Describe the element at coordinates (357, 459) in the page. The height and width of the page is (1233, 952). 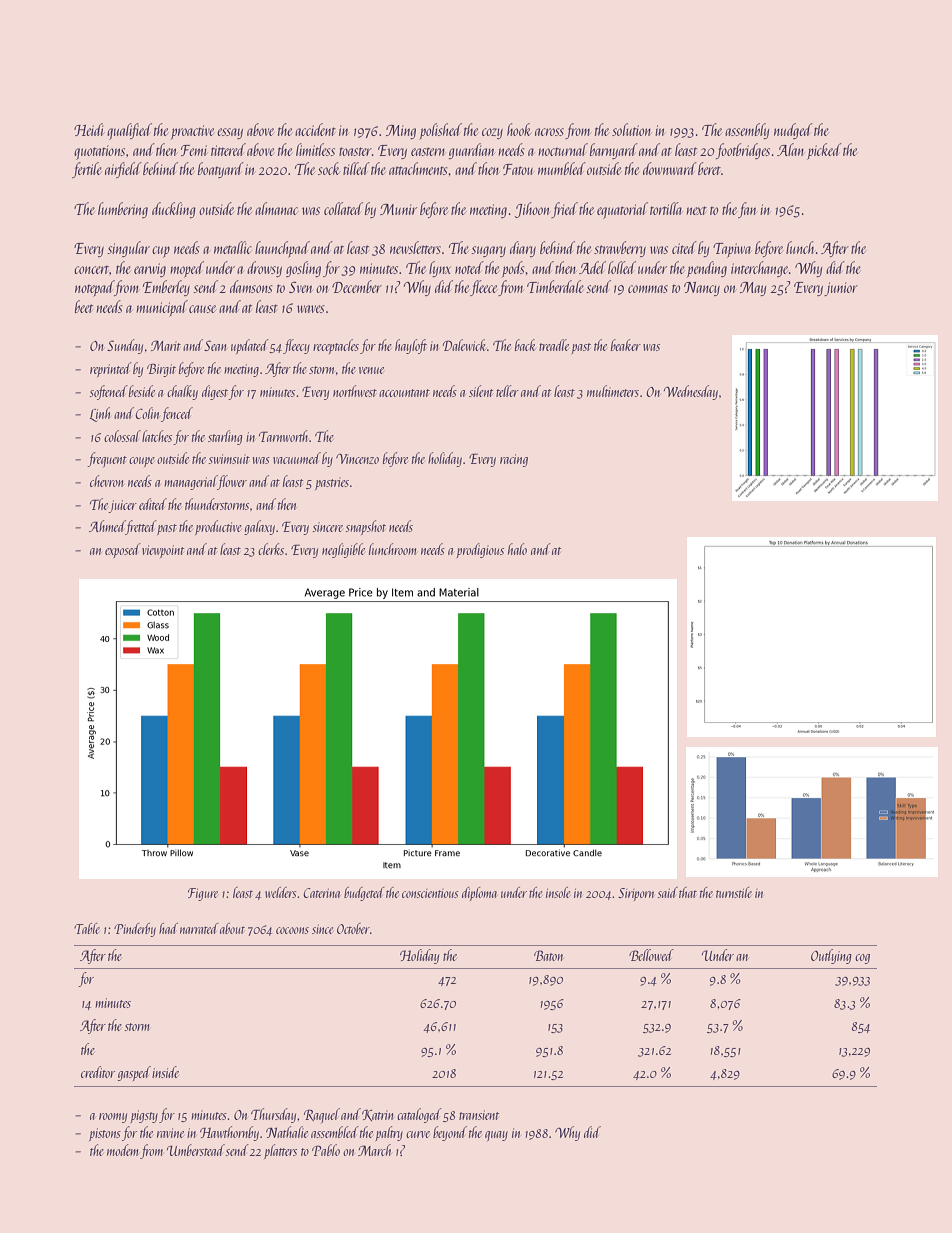
I see `Vincenzo` at that location.
